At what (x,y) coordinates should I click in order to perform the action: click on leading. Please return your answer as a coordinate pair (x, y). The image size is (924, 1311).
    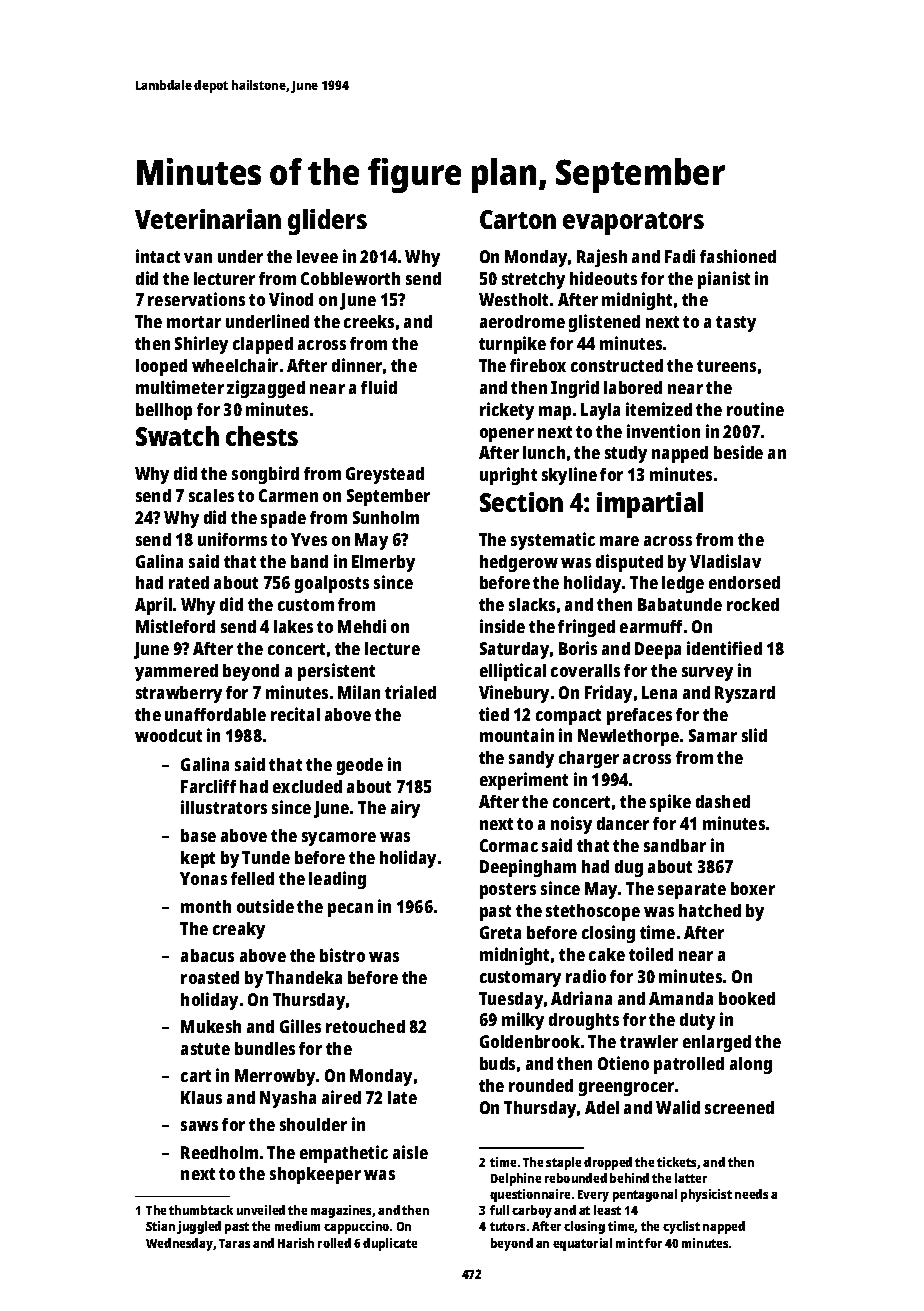
    Looking at the image, I should click on (337, 880).
